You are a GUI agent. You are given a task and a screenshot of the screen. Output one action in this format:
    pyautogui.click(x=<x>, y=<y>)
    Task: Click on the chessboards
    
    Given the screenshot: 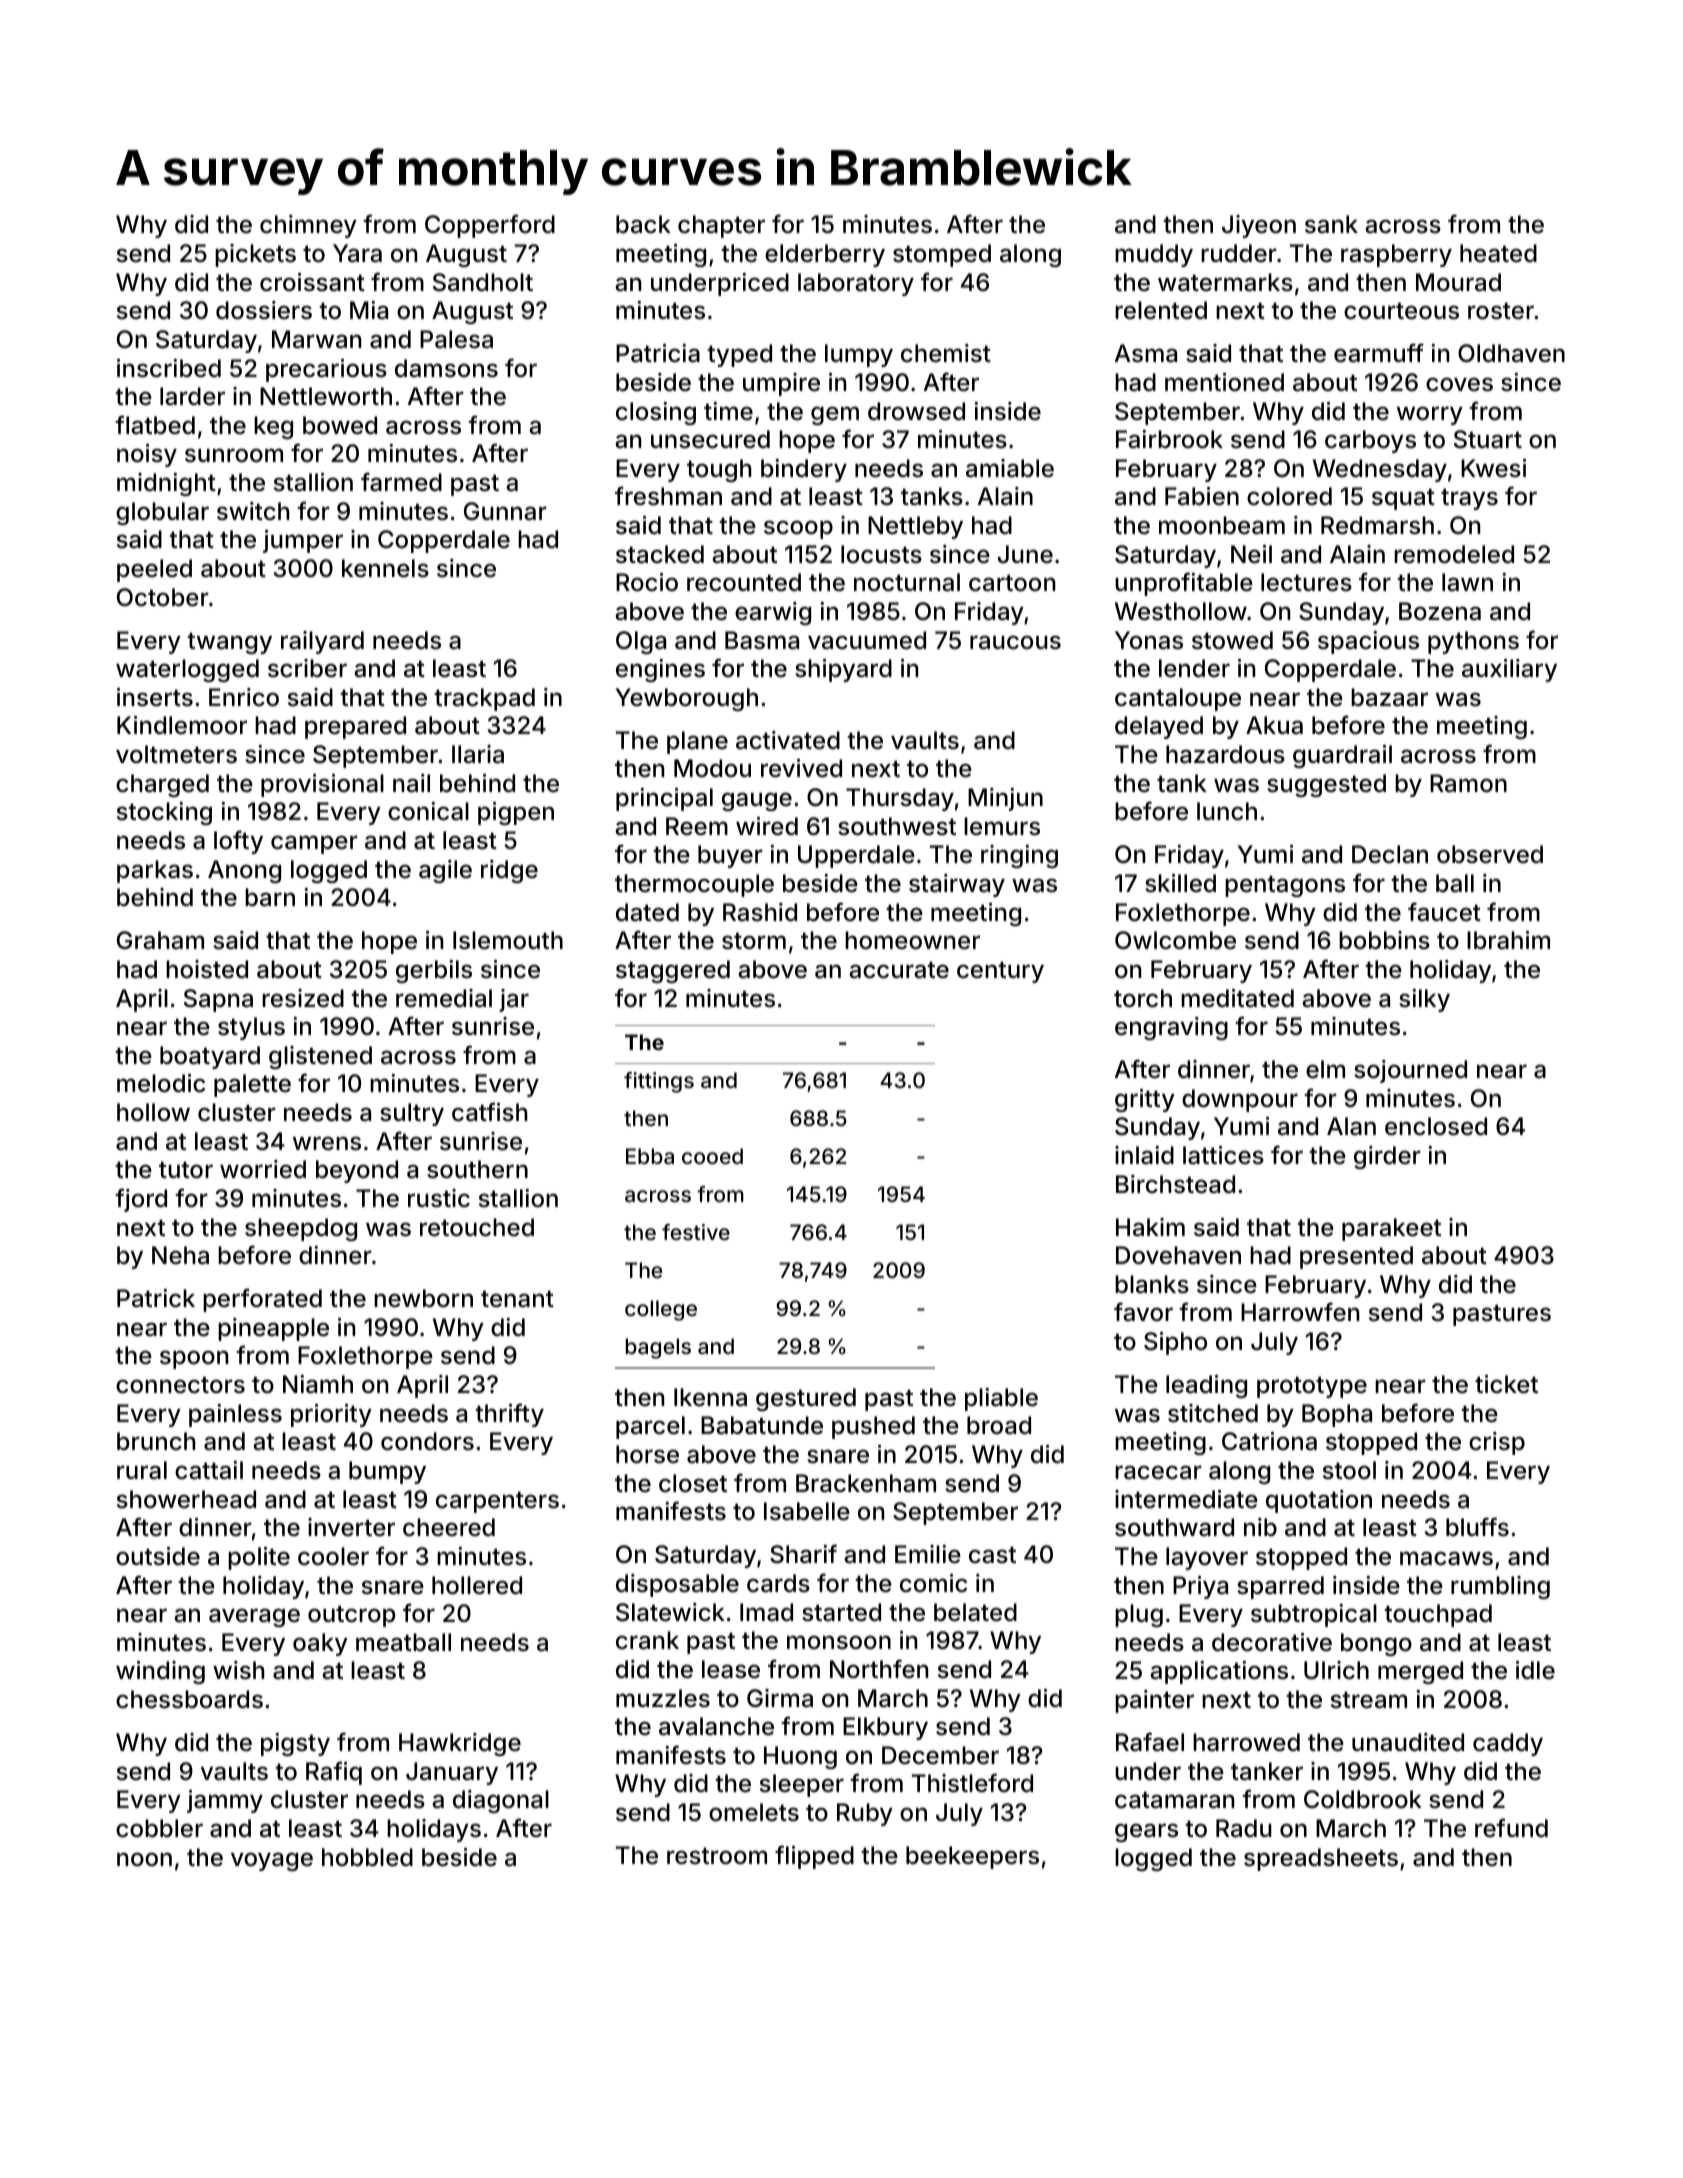 What is the action you would take?
    pyautogui.click(x=189, y=1699)
